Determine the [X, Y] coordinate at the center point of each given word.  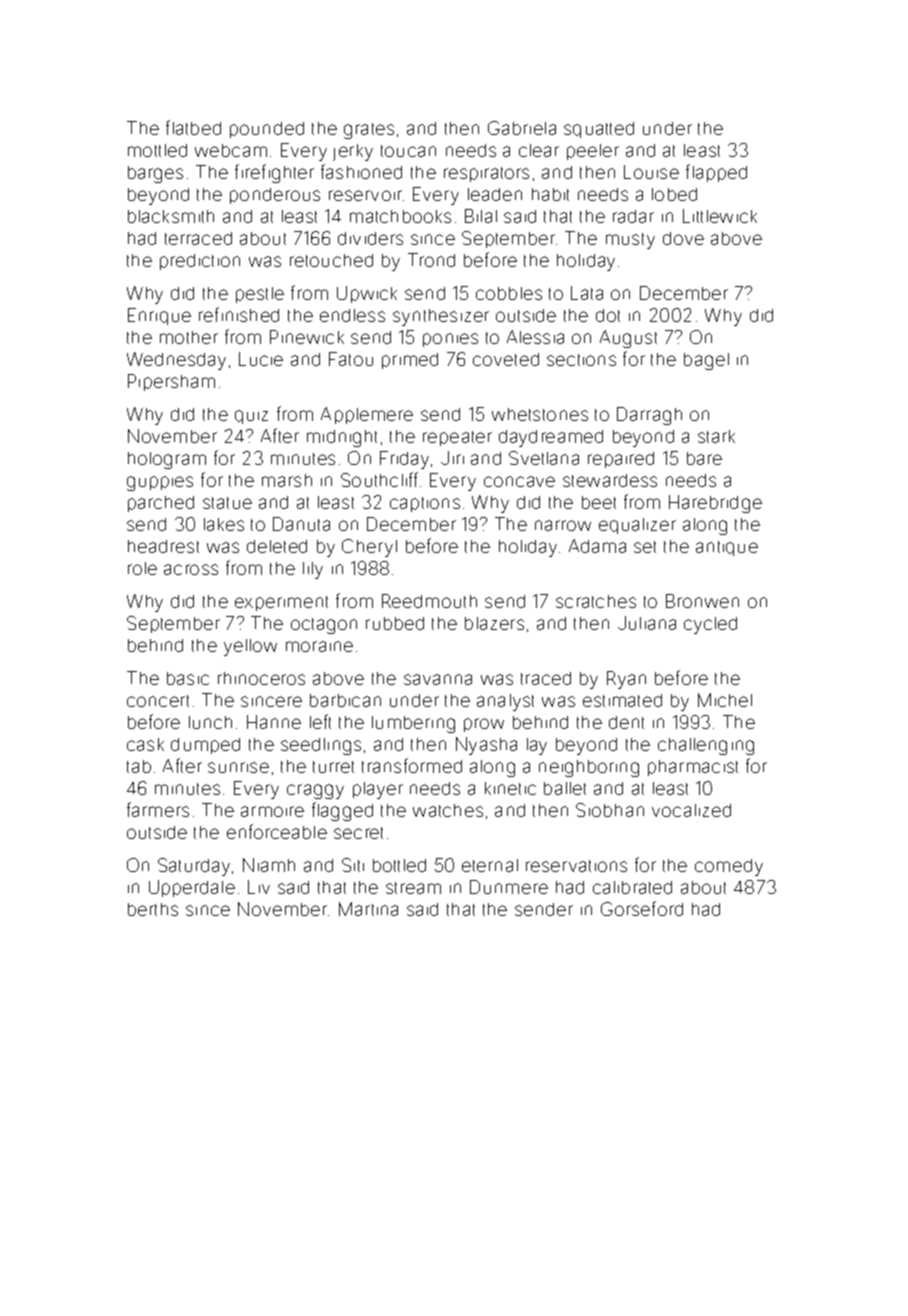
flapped [716, 173]
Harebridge [715, 504]
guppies [160, 483]
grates [369, 131]
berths [153, 909]
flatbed [193, 127]
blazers [494, 623]
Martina [368, 909]
